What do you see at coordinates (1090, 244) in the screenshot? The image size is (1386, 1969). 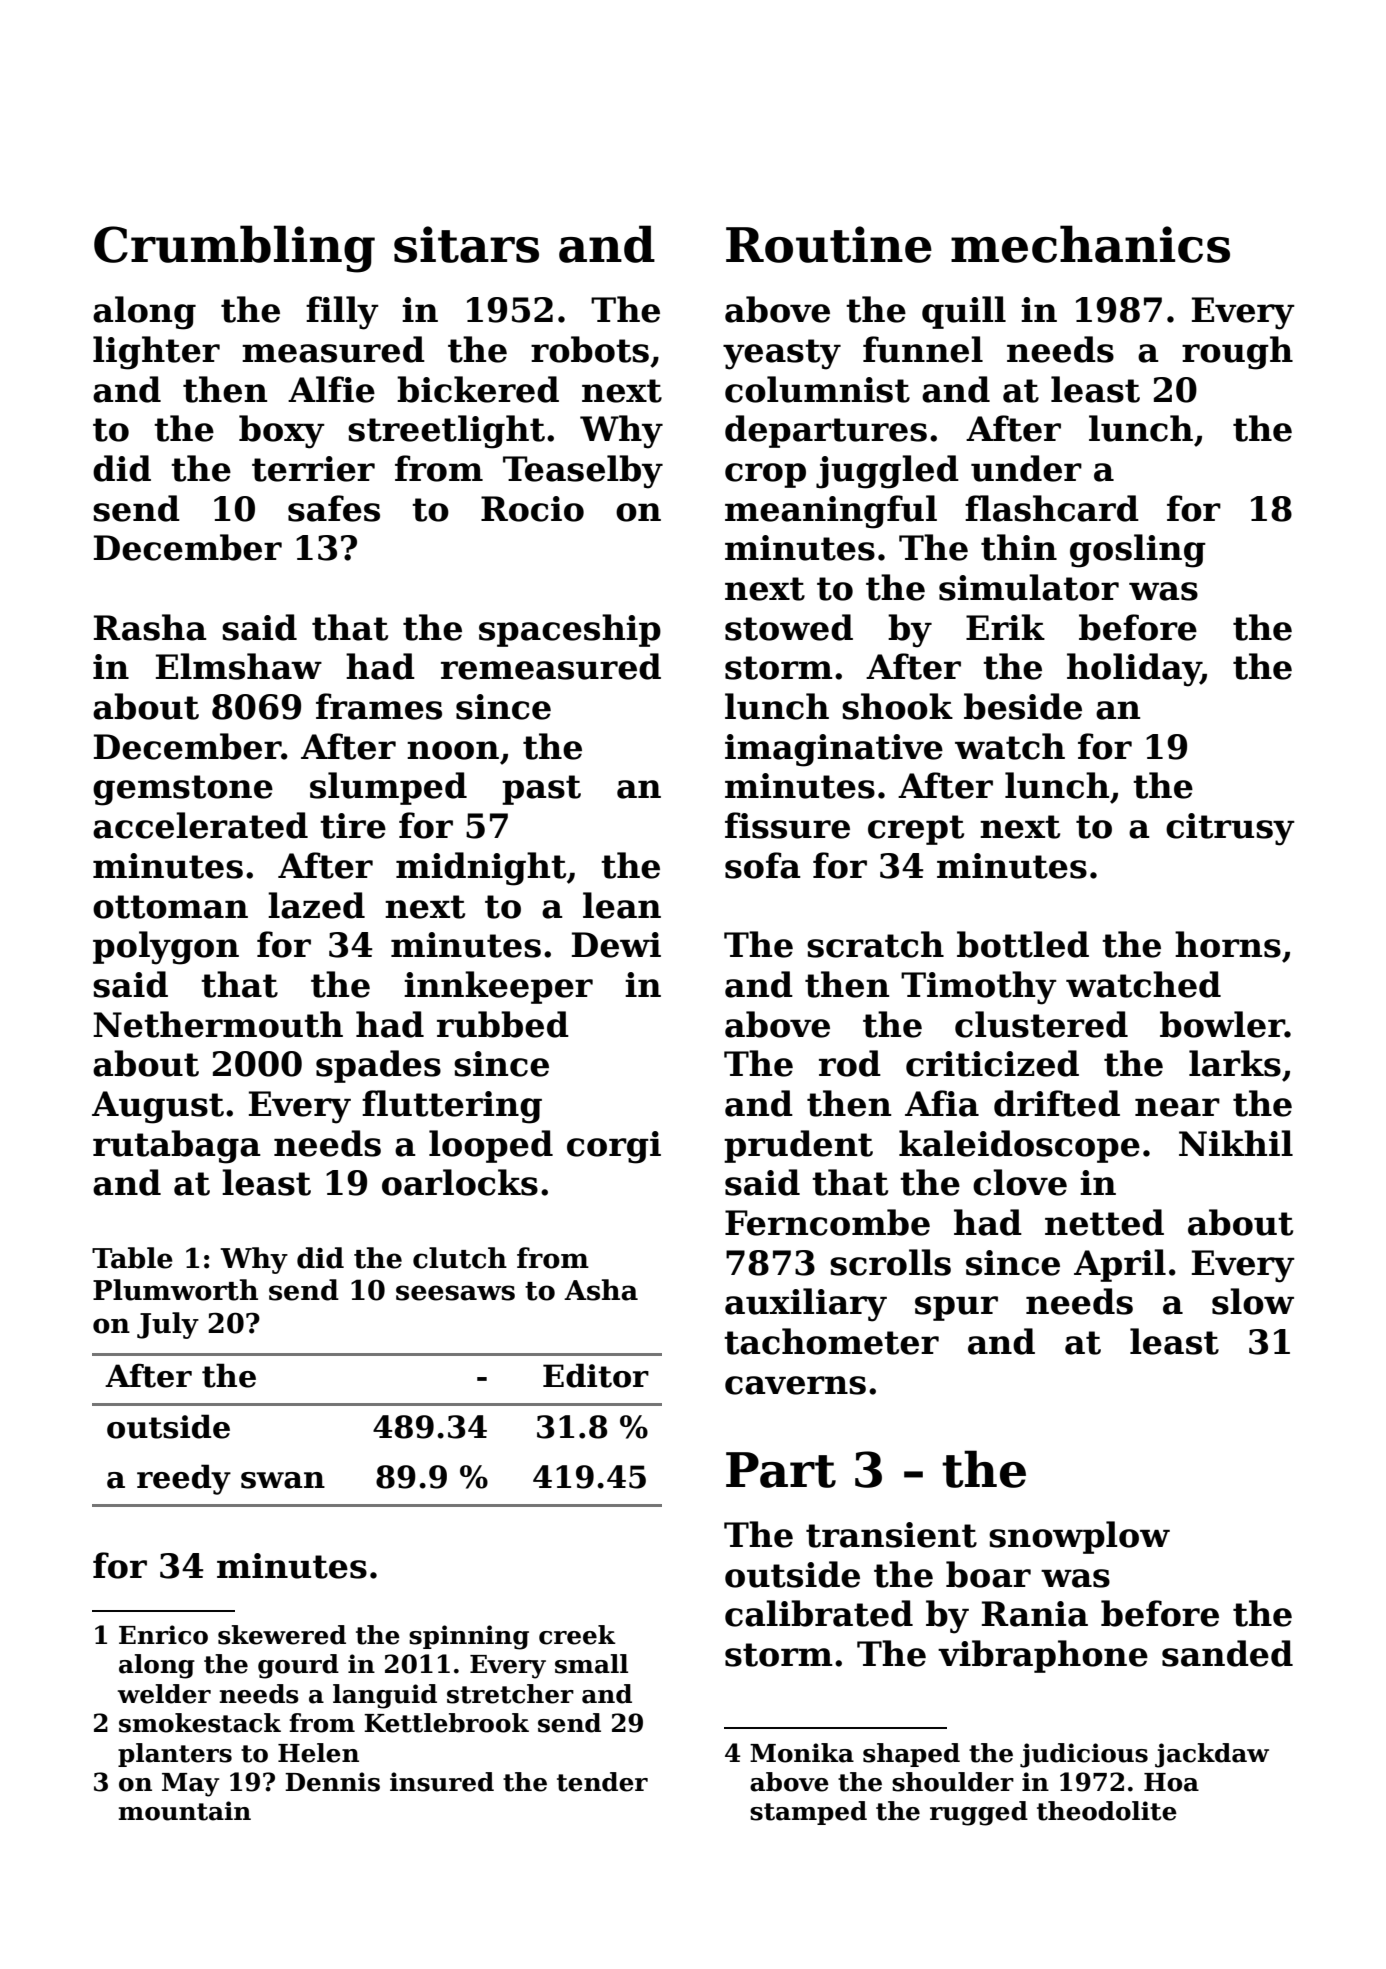 I see `mechanics` at bounding box center [1090, 244].
